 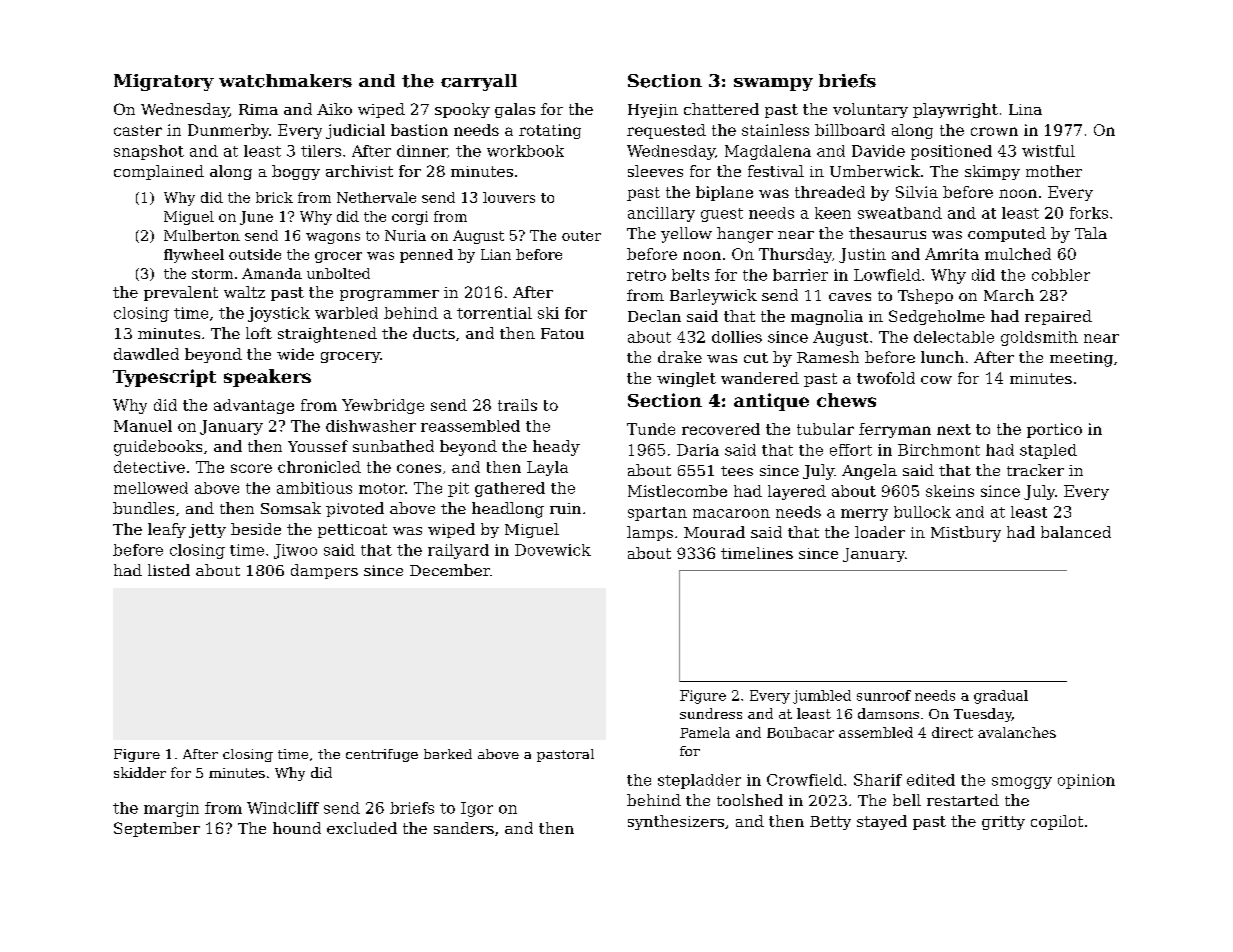 What do you see at coordinates (207, 531) in the page?
I see `jetty` at bounding box center [207, 531].
